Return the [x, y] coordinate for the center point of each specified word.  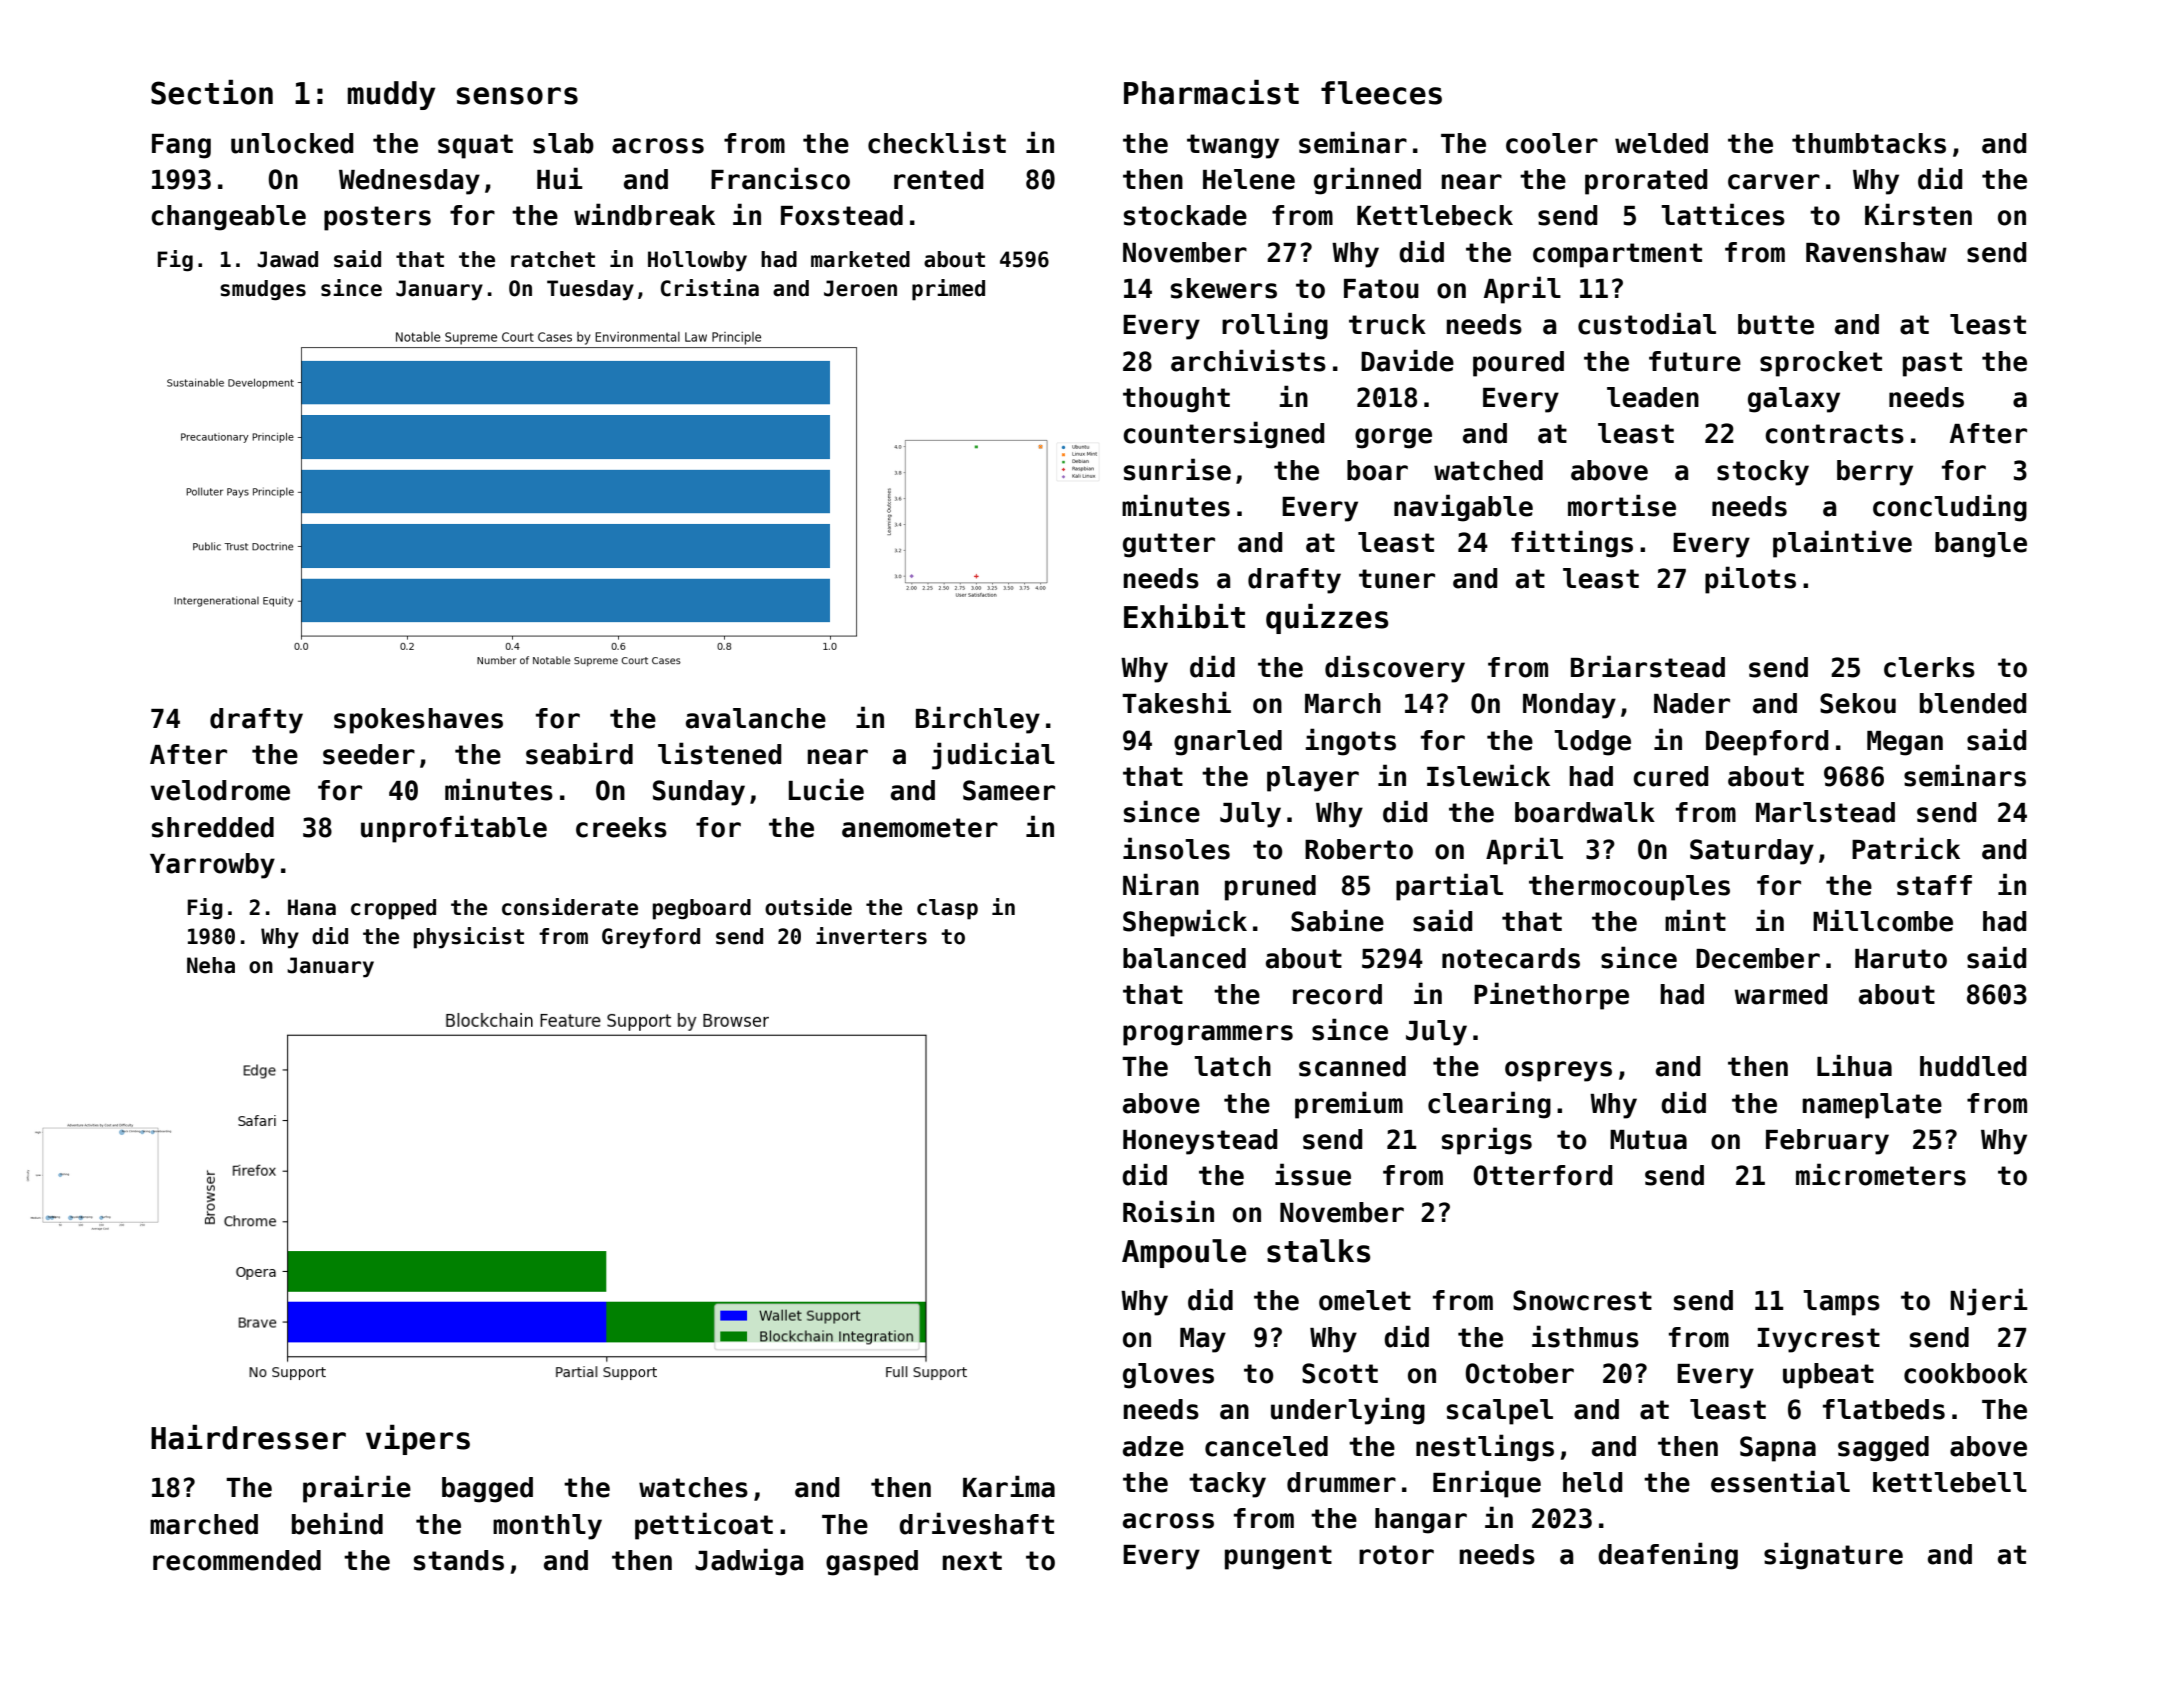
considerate [570, 907]
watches [693, 1487]
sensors [517, 96]
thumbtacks [1869, 143]
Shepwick [1185, 923]
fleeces [1381, 93]
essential [1780, 1481]
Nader [1692, 703]
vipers [418, 1440]
